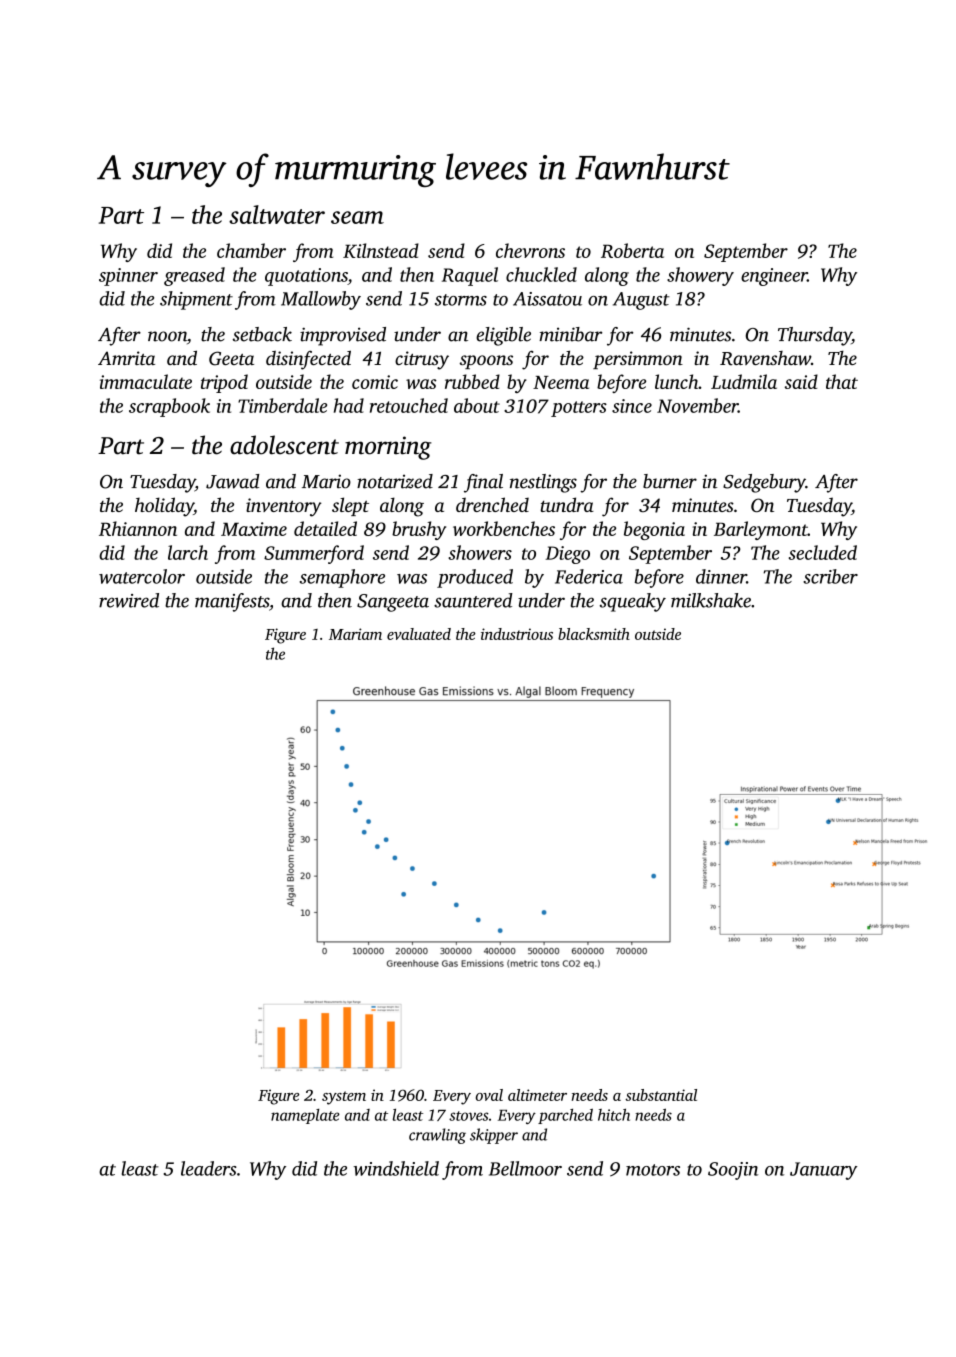 This page has height=1357, width=956. Describe the element at coordinates (842, 381) in the page. I see `that` at that location.
